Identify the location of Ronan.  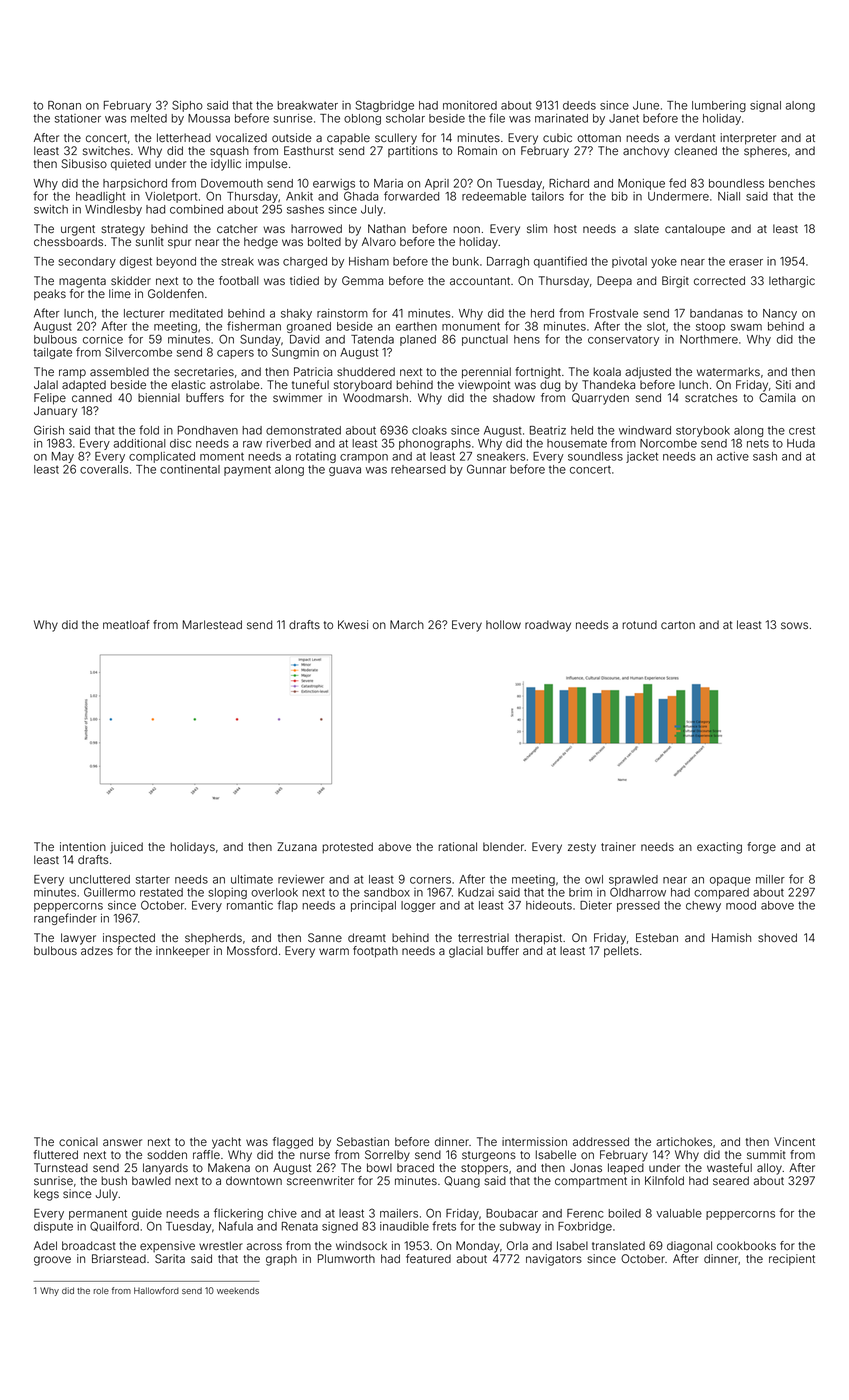
(64, 105).
